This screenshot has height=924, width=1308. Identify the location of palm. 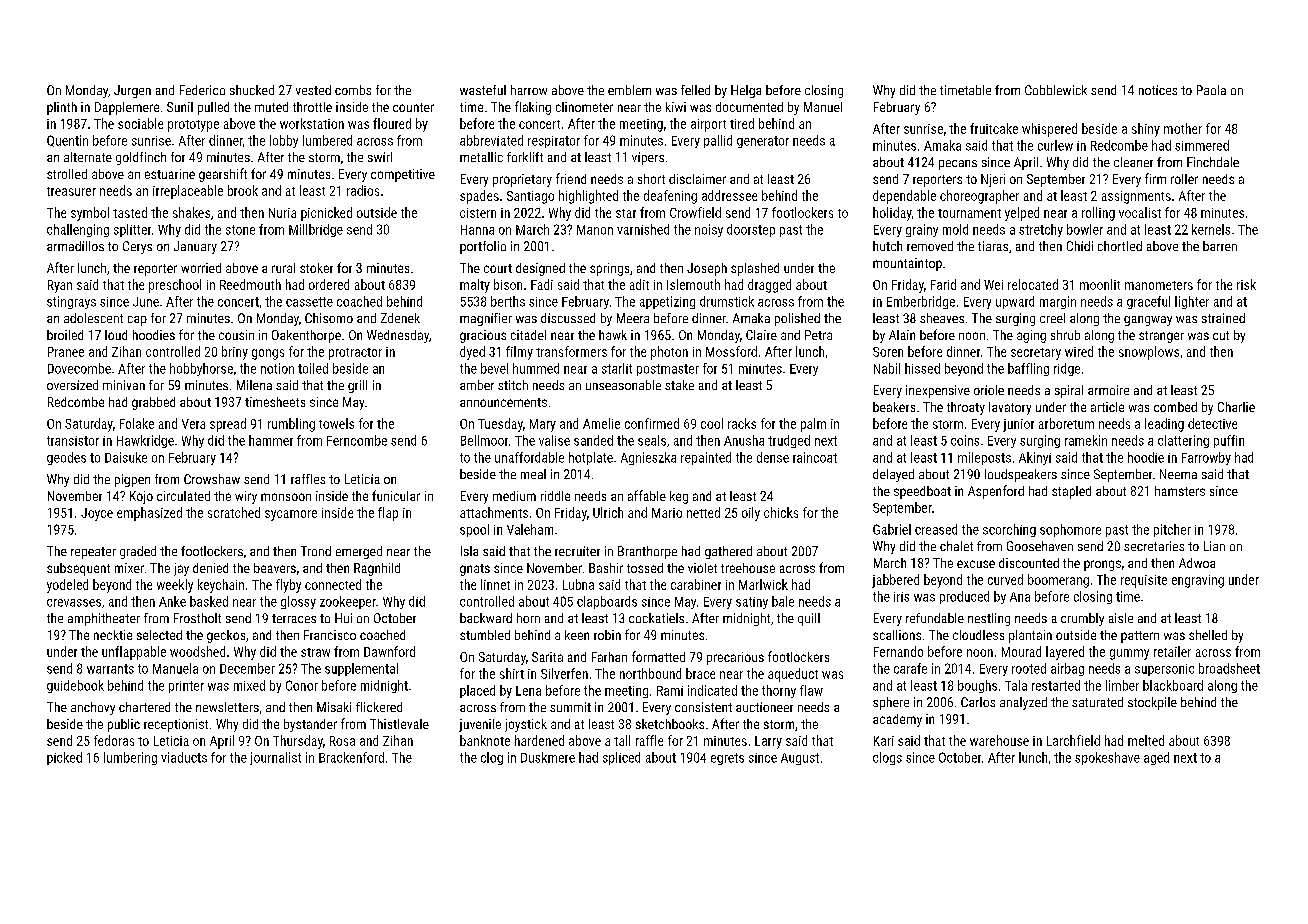
(813, 425).
